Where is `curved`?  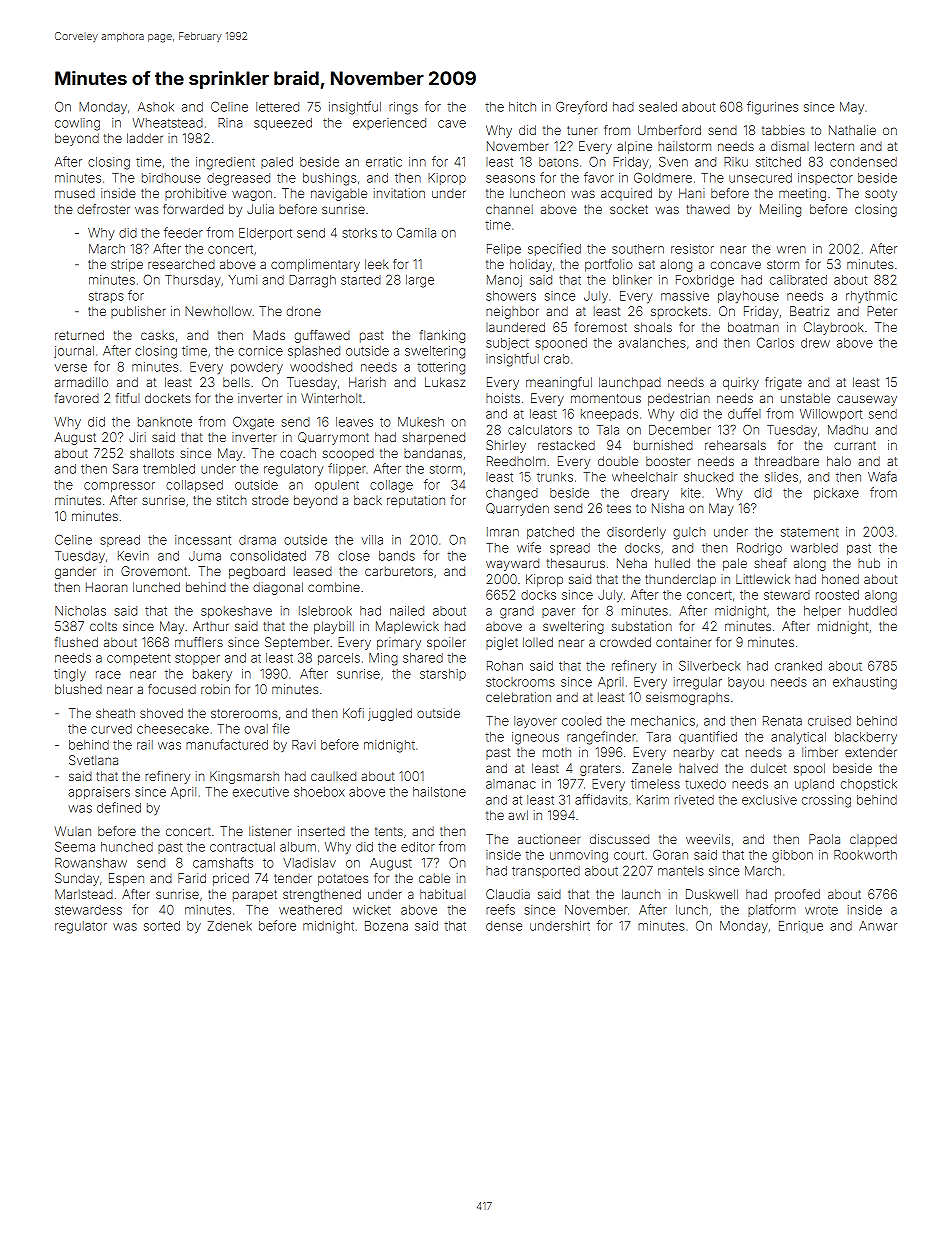 curved is located at coordinates (111, 729).
